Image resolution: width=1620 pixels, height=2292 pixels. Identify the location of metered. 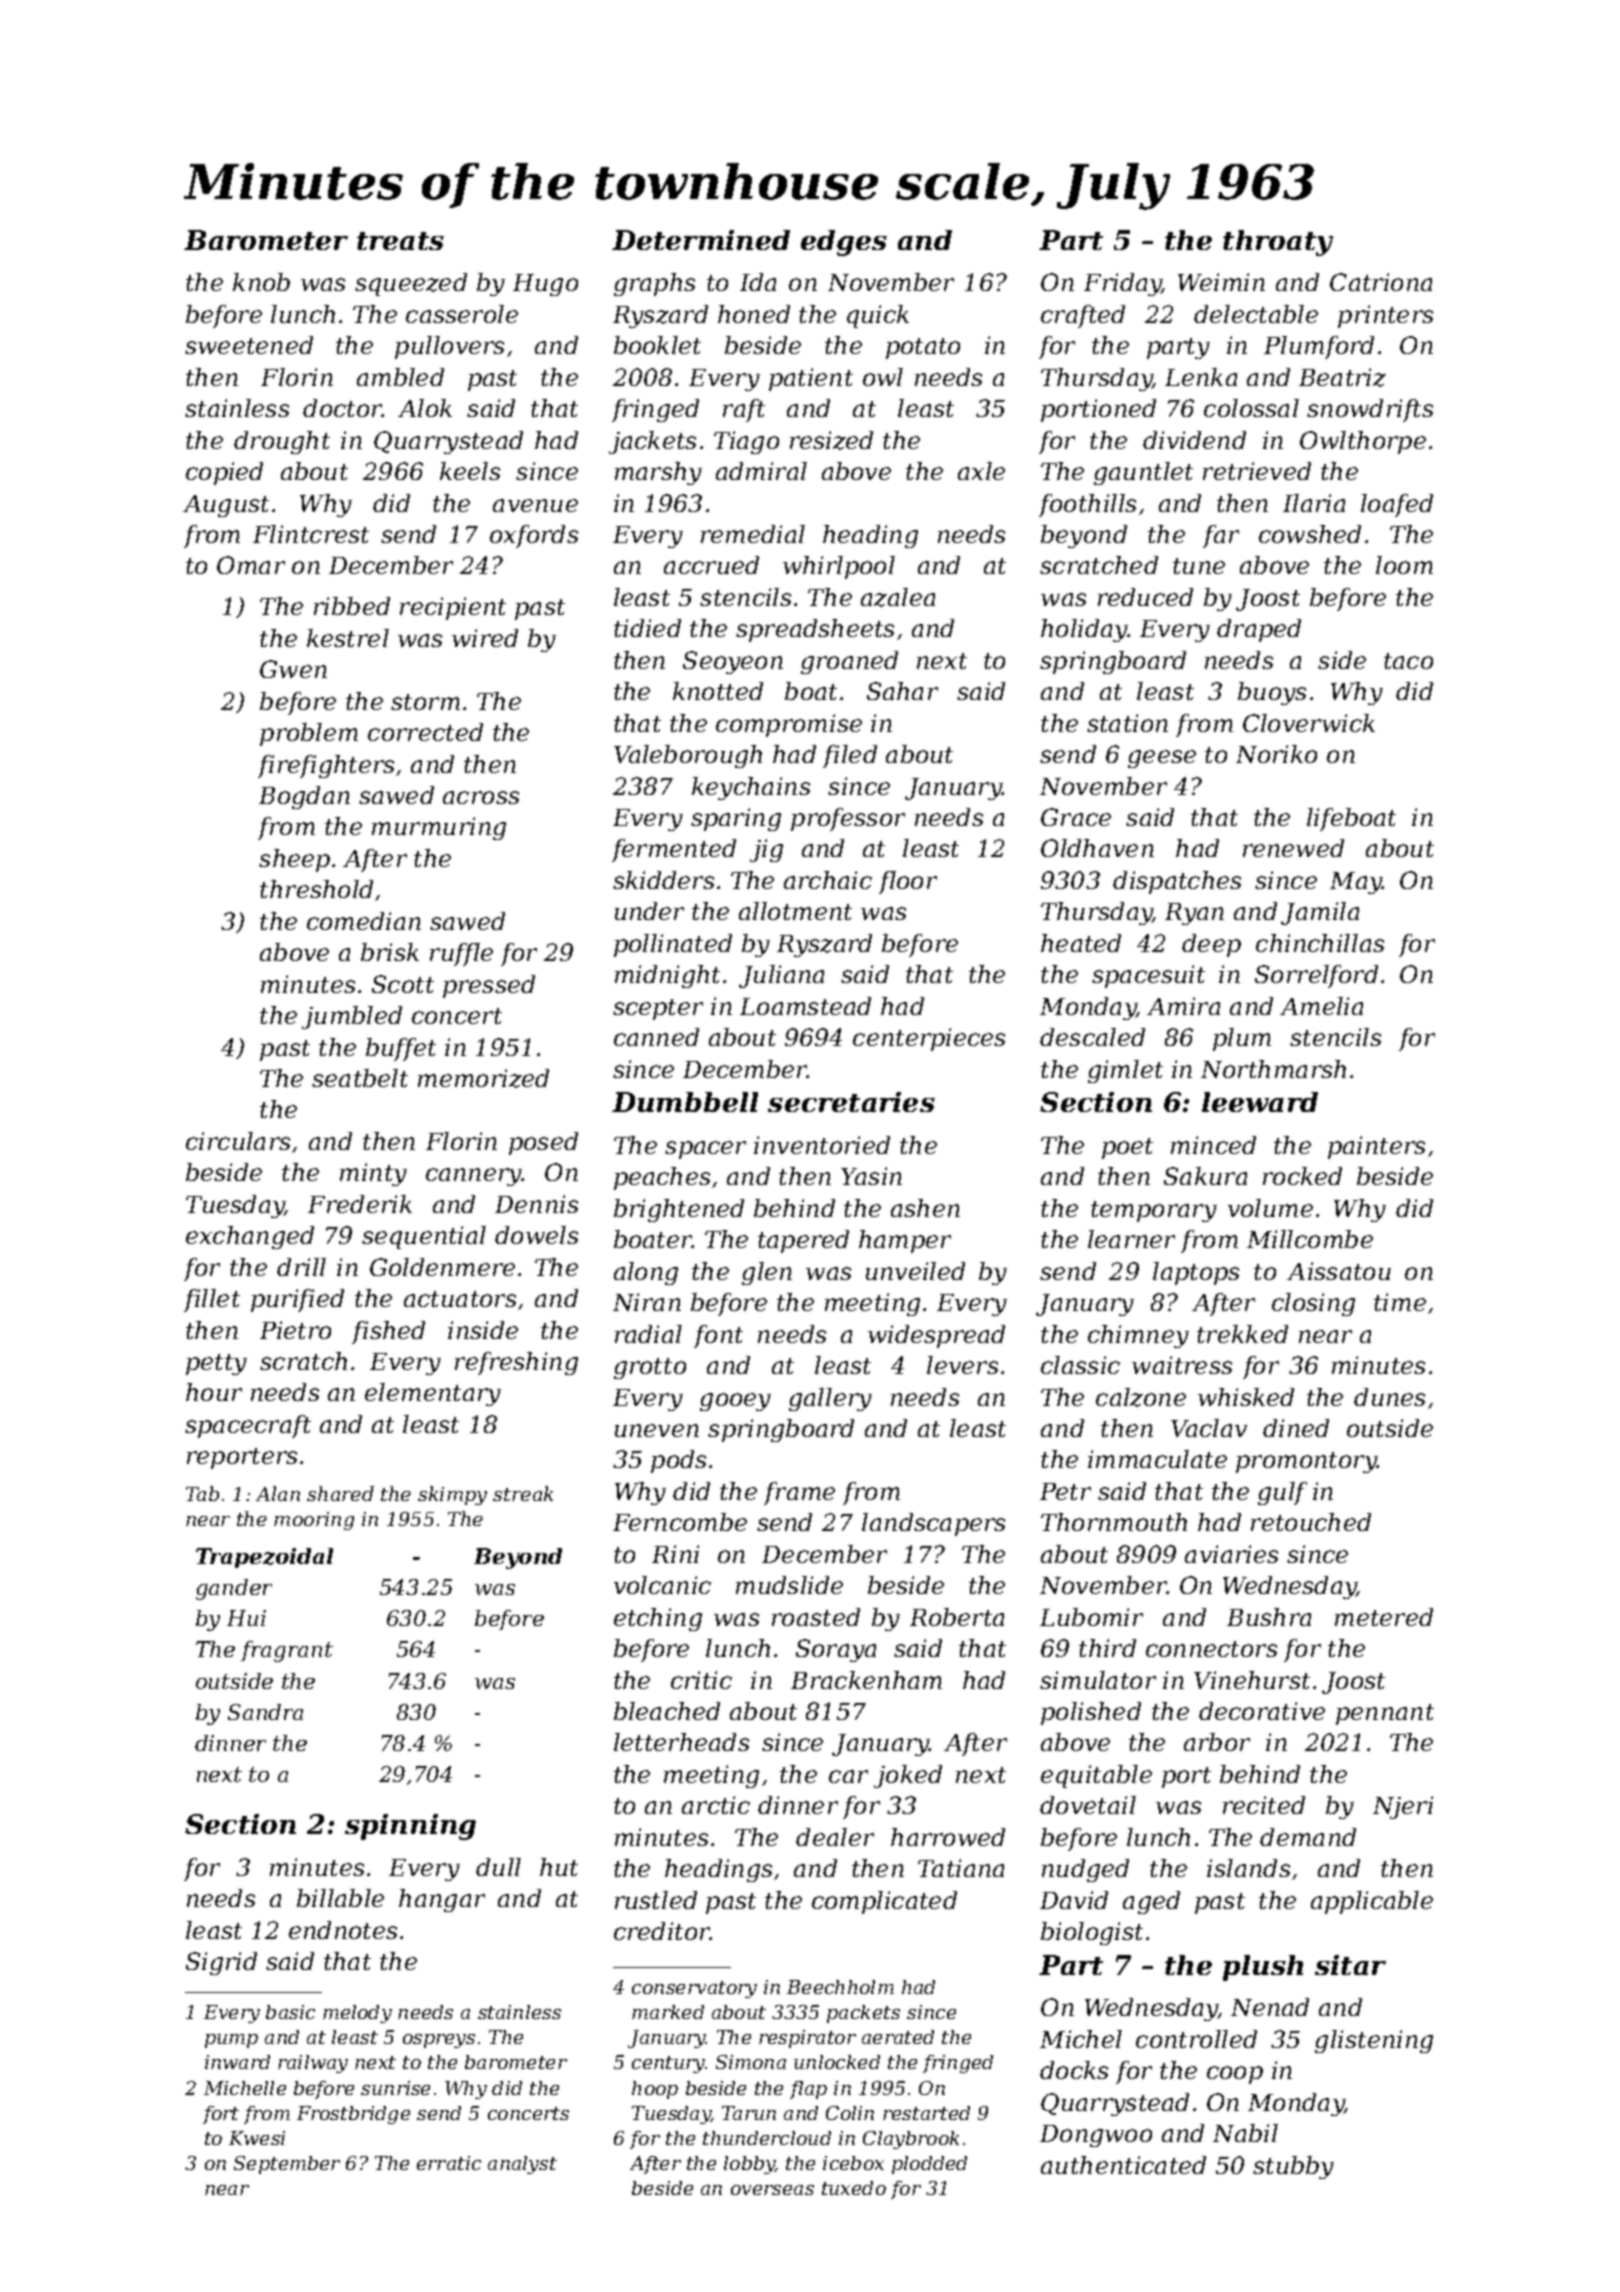
(1384, 1617).
